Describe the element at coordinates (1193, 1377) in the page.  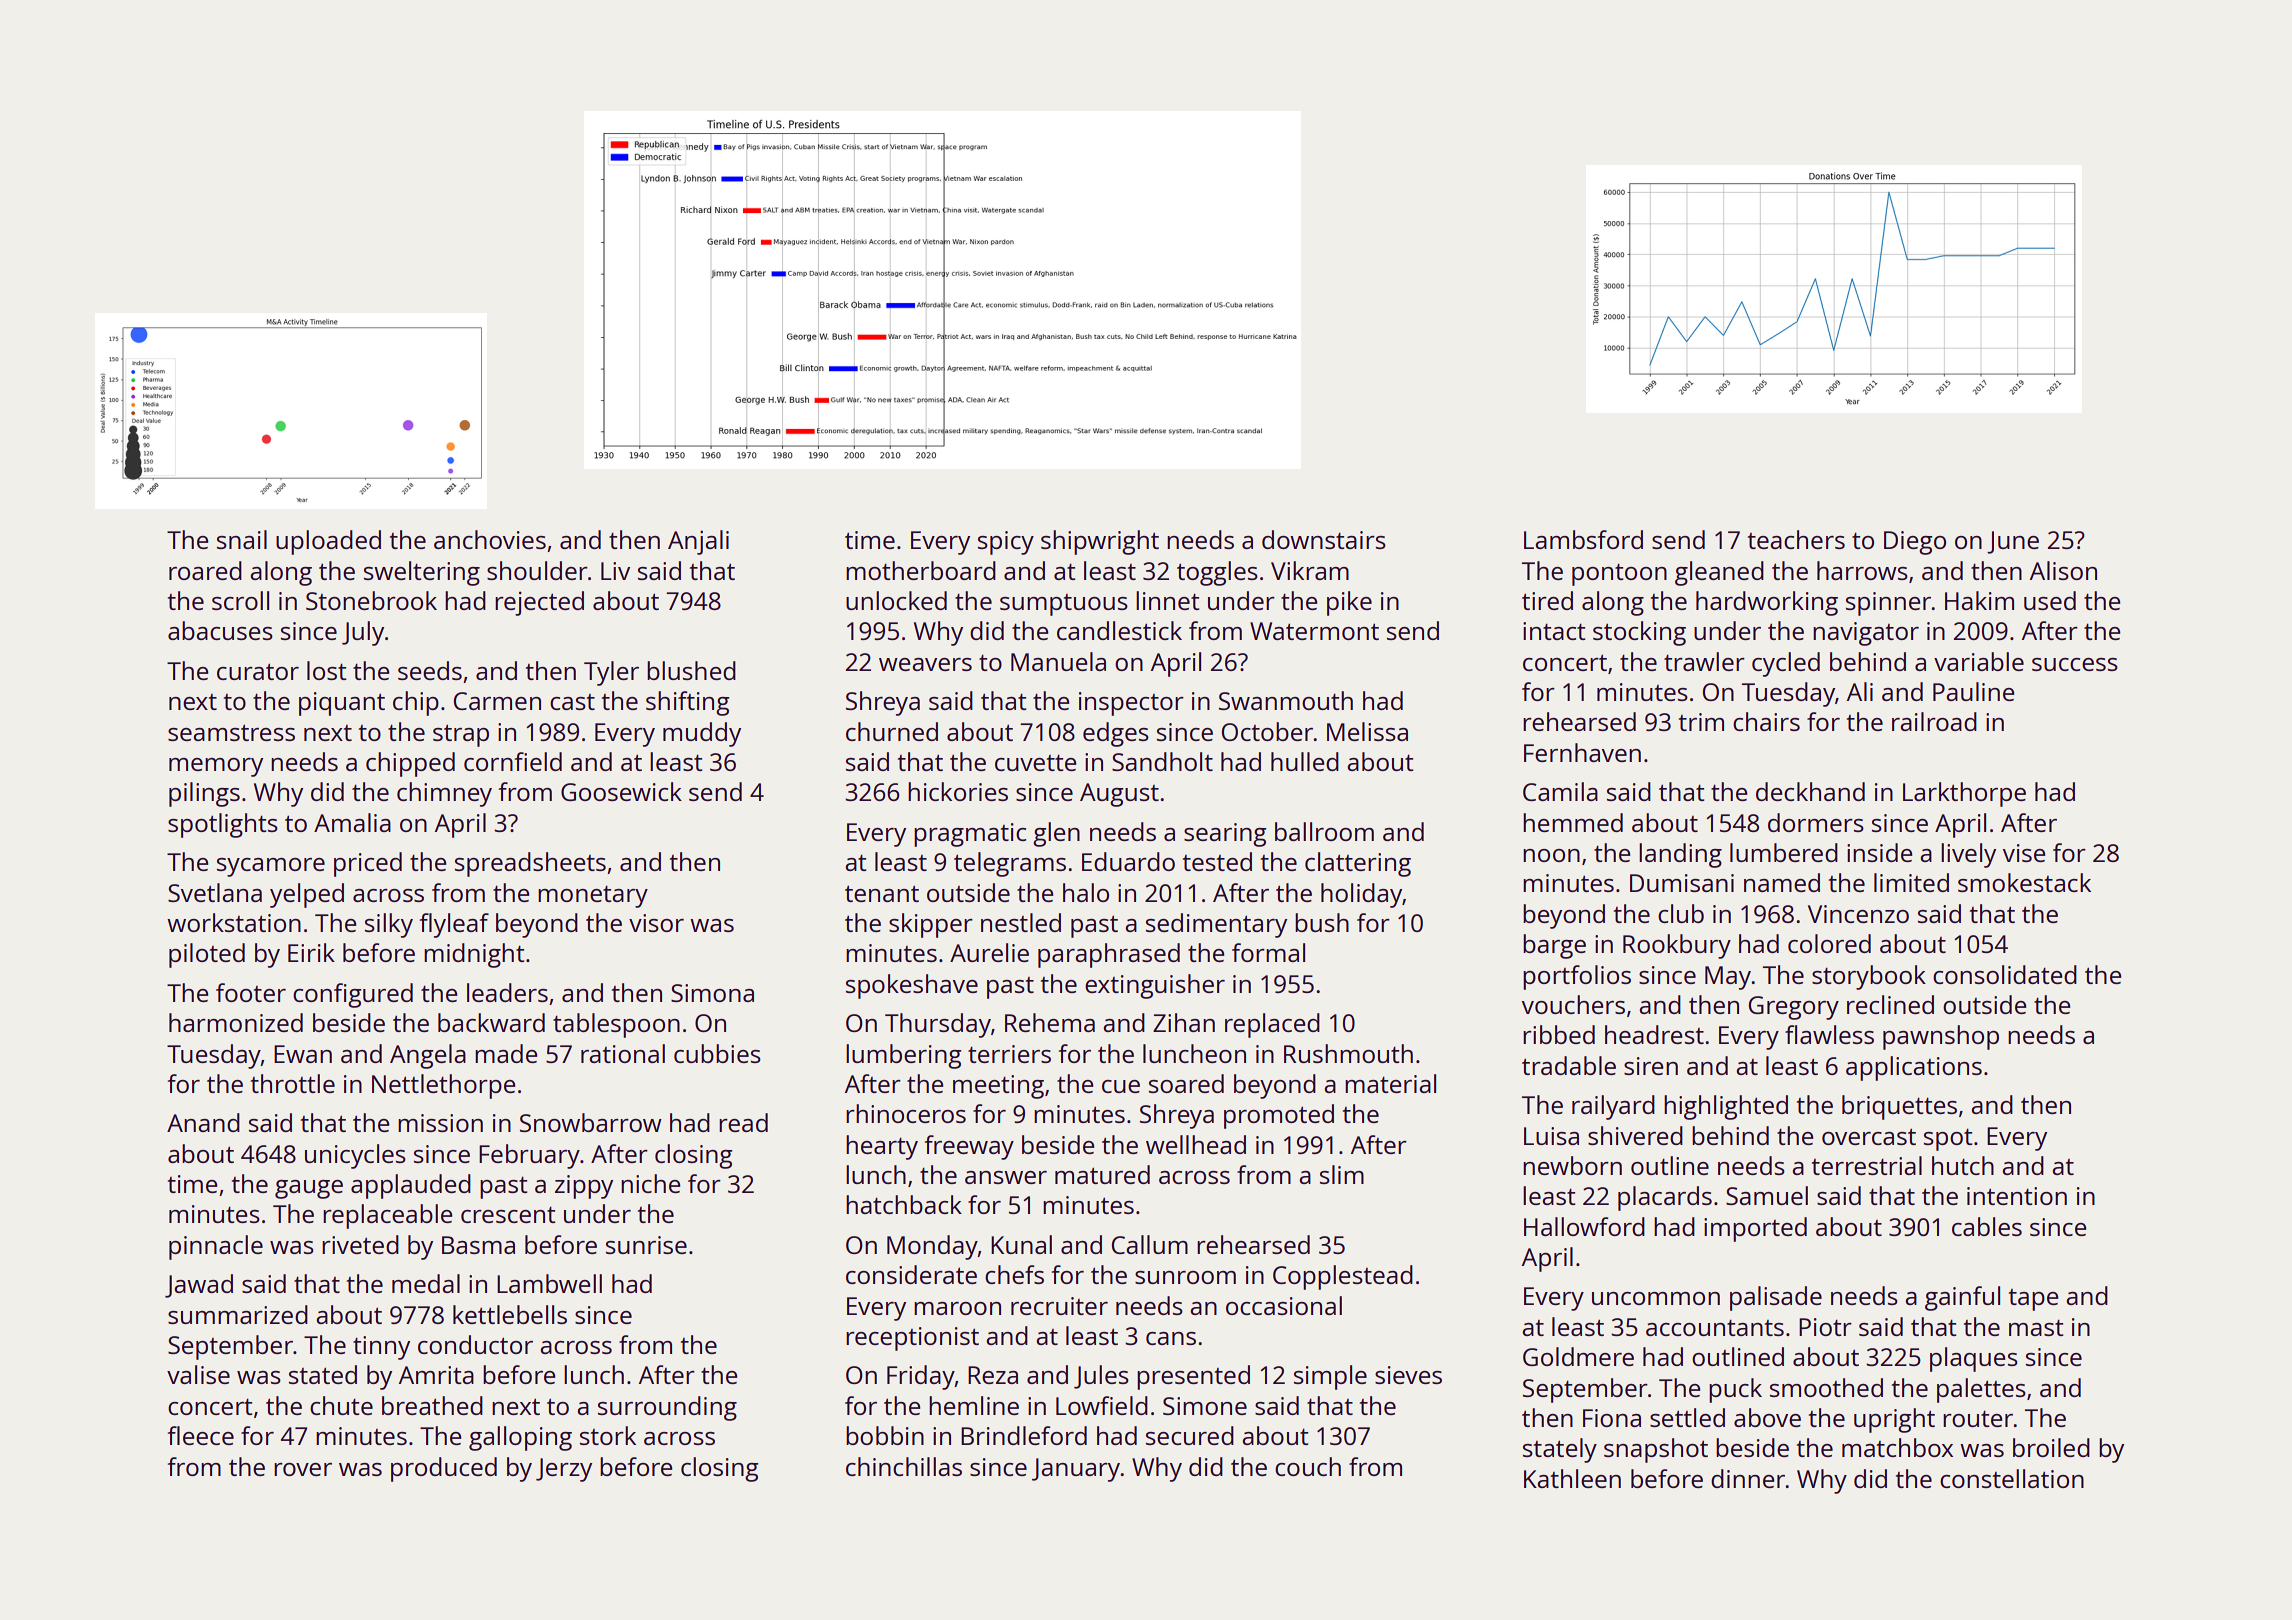
I see `presented` at that location.
